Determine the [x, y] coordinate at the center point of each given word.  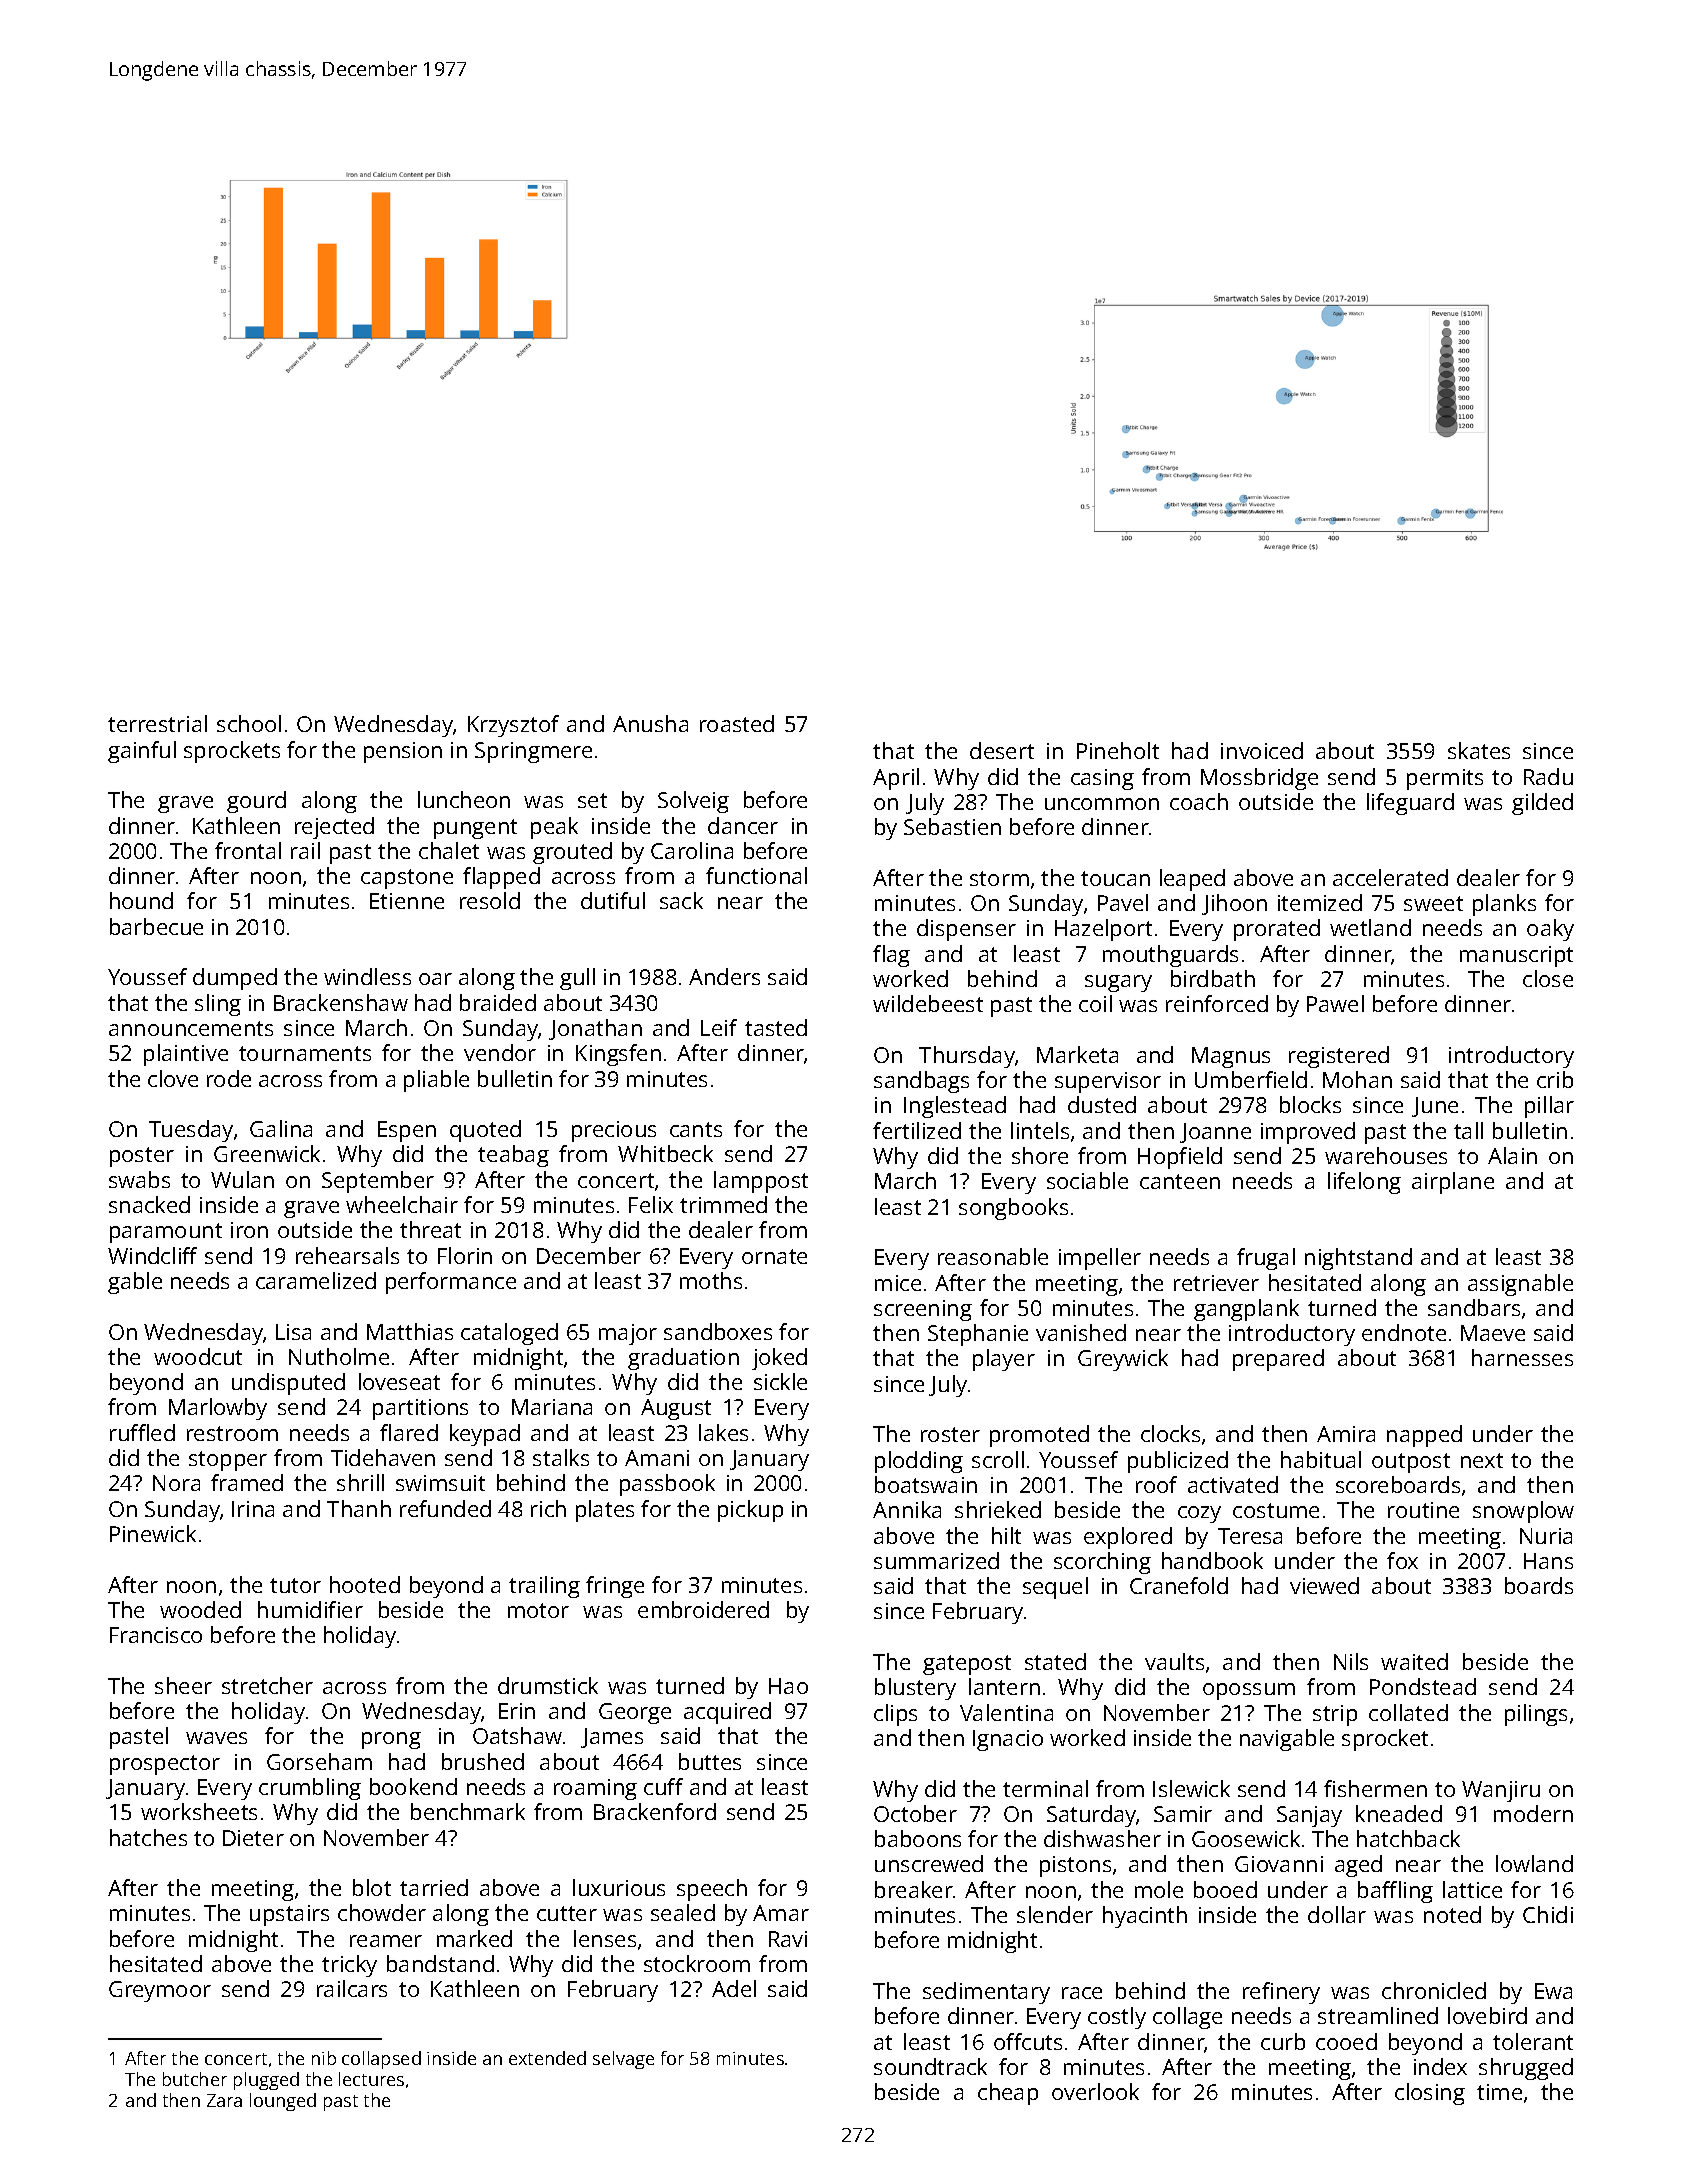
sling [218, 1005]
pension [403, 752]
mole [1159, 1889]
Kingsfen [618, 1055]
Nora [176, 1483]
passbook [667, 1485]
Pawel [1335, 1003]
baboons [918, 1838]
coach [1199, 801]
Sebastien [952, 826]
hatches [148, 1837]
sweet [1433, 903]
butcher [195, 2079]
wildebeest [928, 1003]
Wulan [242, 1179]
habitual [1321, 1459]
